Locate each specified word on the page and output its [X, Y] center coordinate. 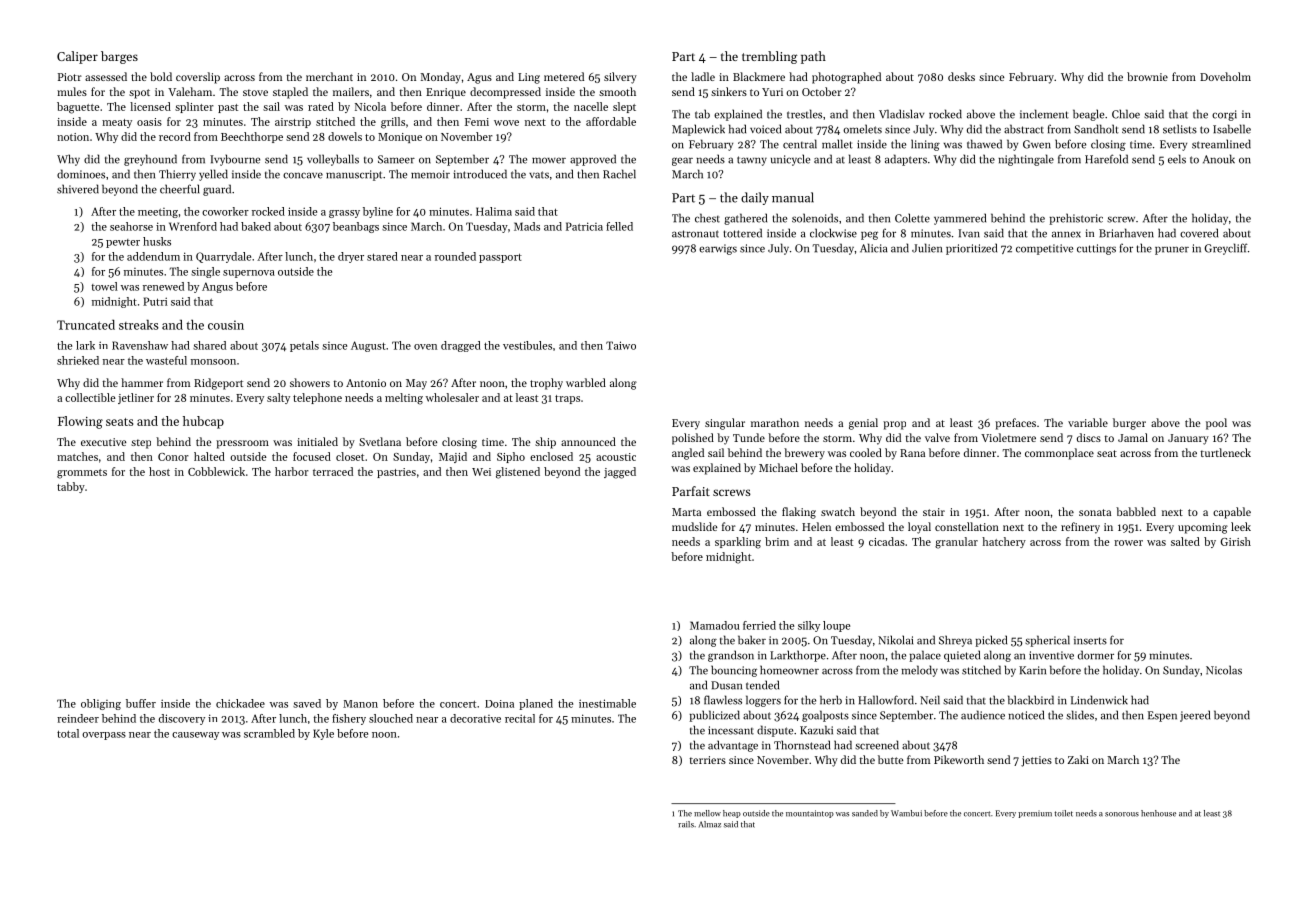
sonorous [1122, 814]
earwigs [718, 249]
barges [119, 57]
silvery [620, 78]
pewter [123, 243]
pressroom [242, 444]
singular [725, 424]
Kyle [323, 734]
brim [777, 541]
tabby [71, 487]
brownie [1147, 76]
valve [937, 437]
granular [956, 543]
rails [686, 824]
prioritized [971, 249]
